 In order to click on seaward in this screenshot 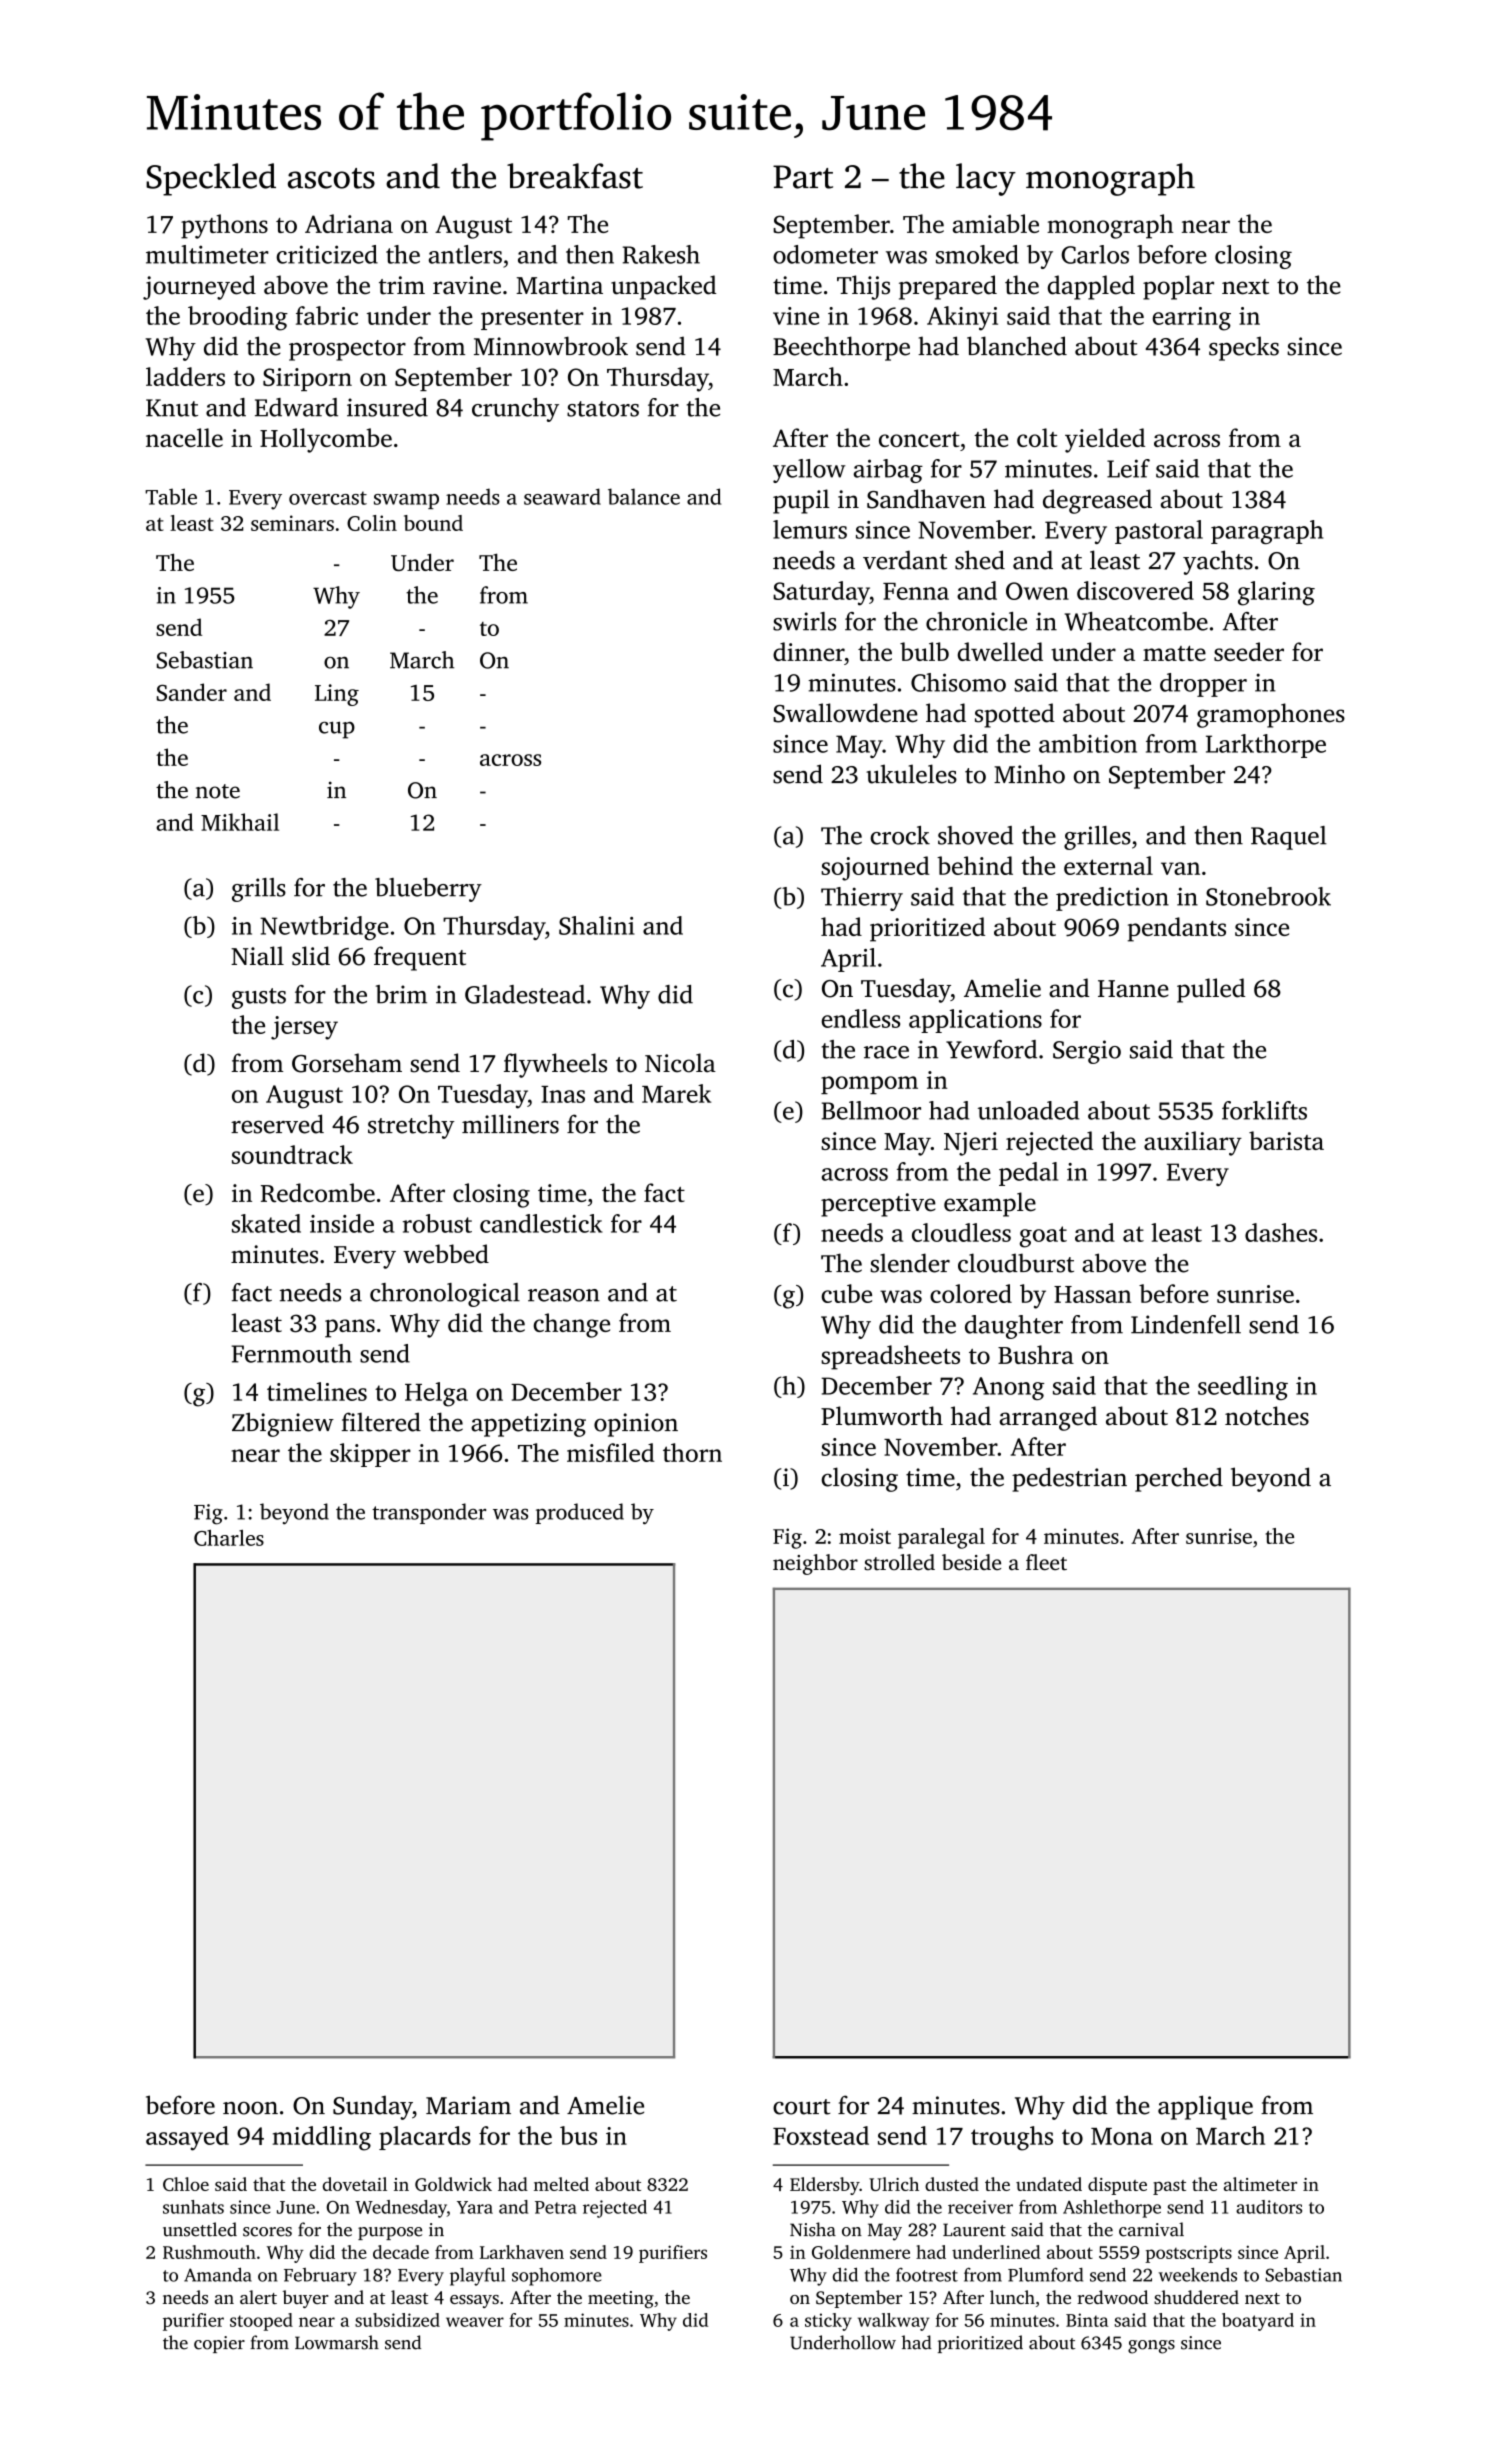, I will do `click(562, 496)`.
